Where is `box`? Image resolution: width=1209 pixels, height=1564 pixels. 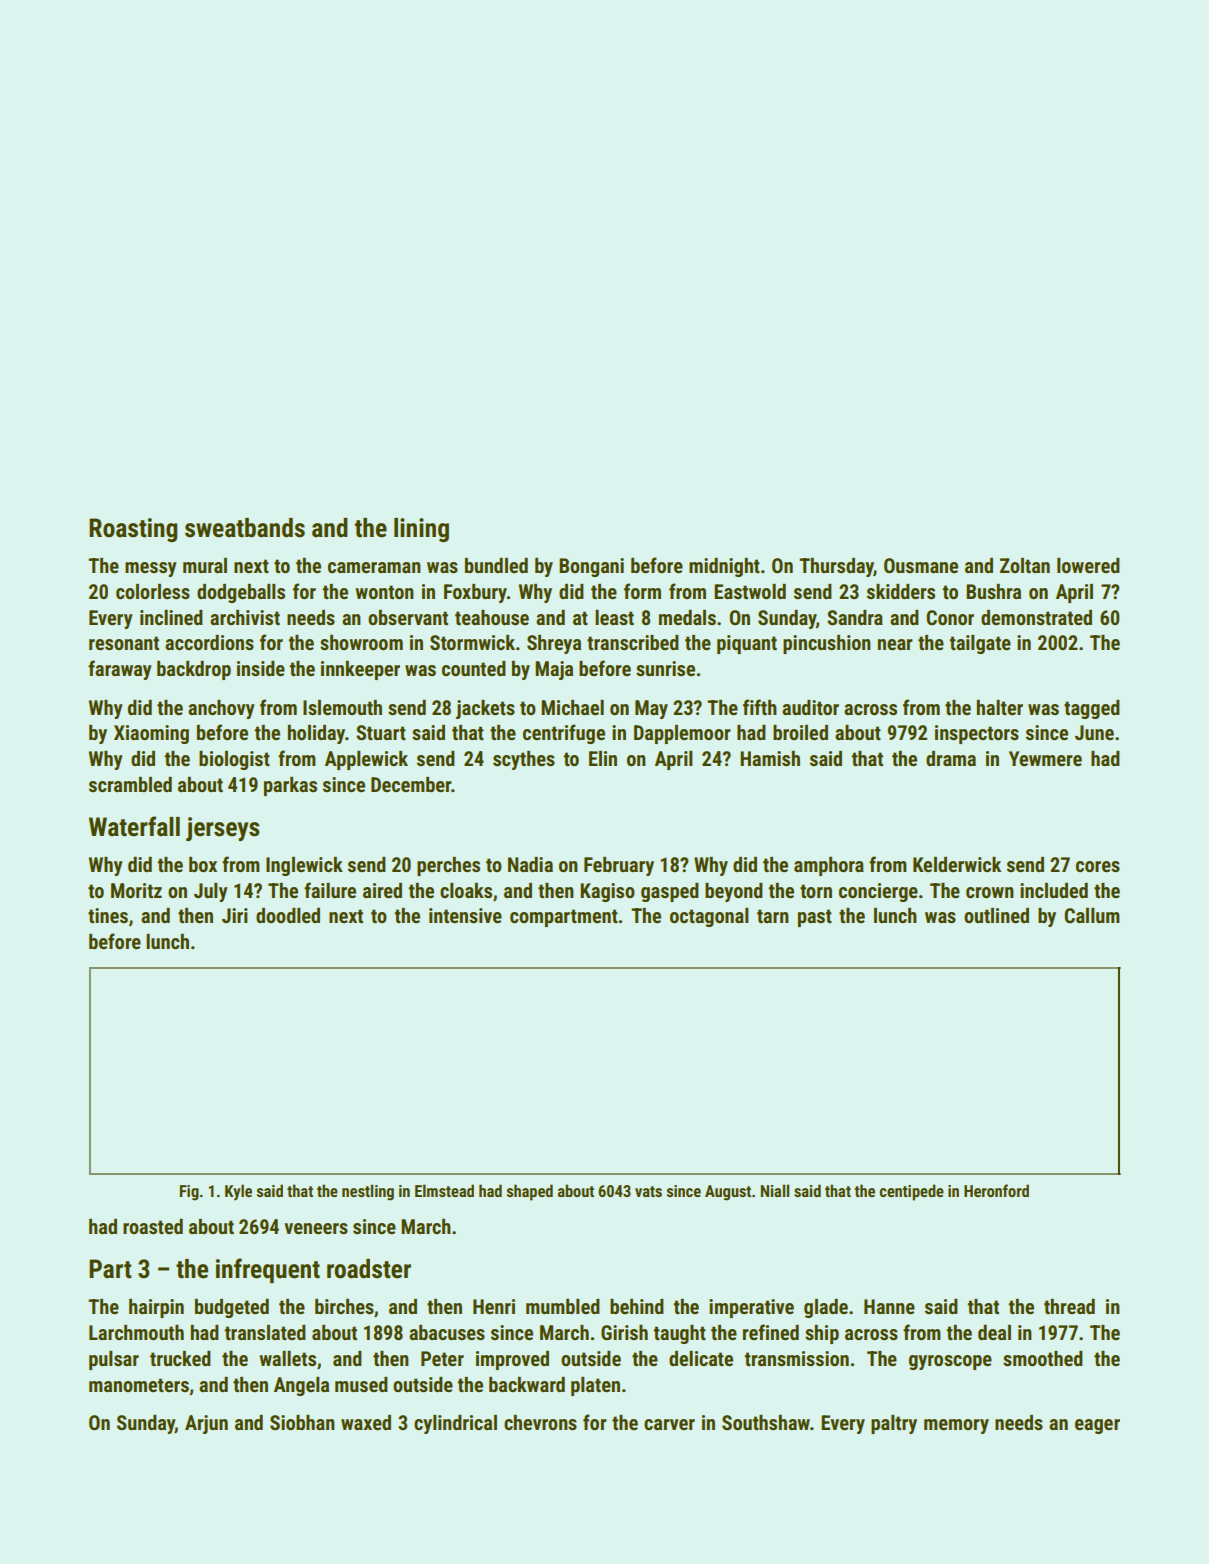 box is located at coordinates (203, 864).
